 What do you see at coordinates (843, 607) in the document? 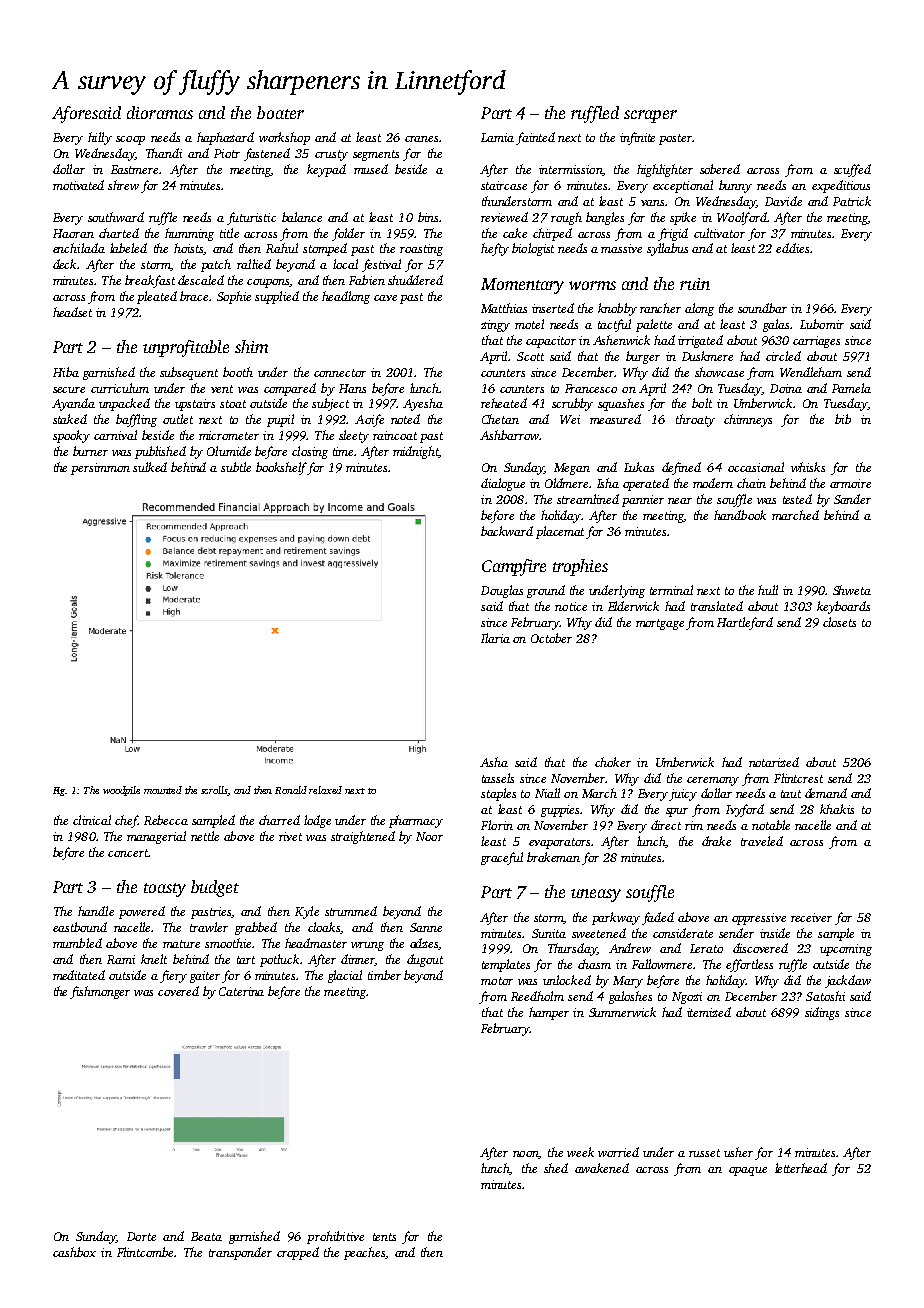
I see `keyboards` at bounding box center [843, 607].
